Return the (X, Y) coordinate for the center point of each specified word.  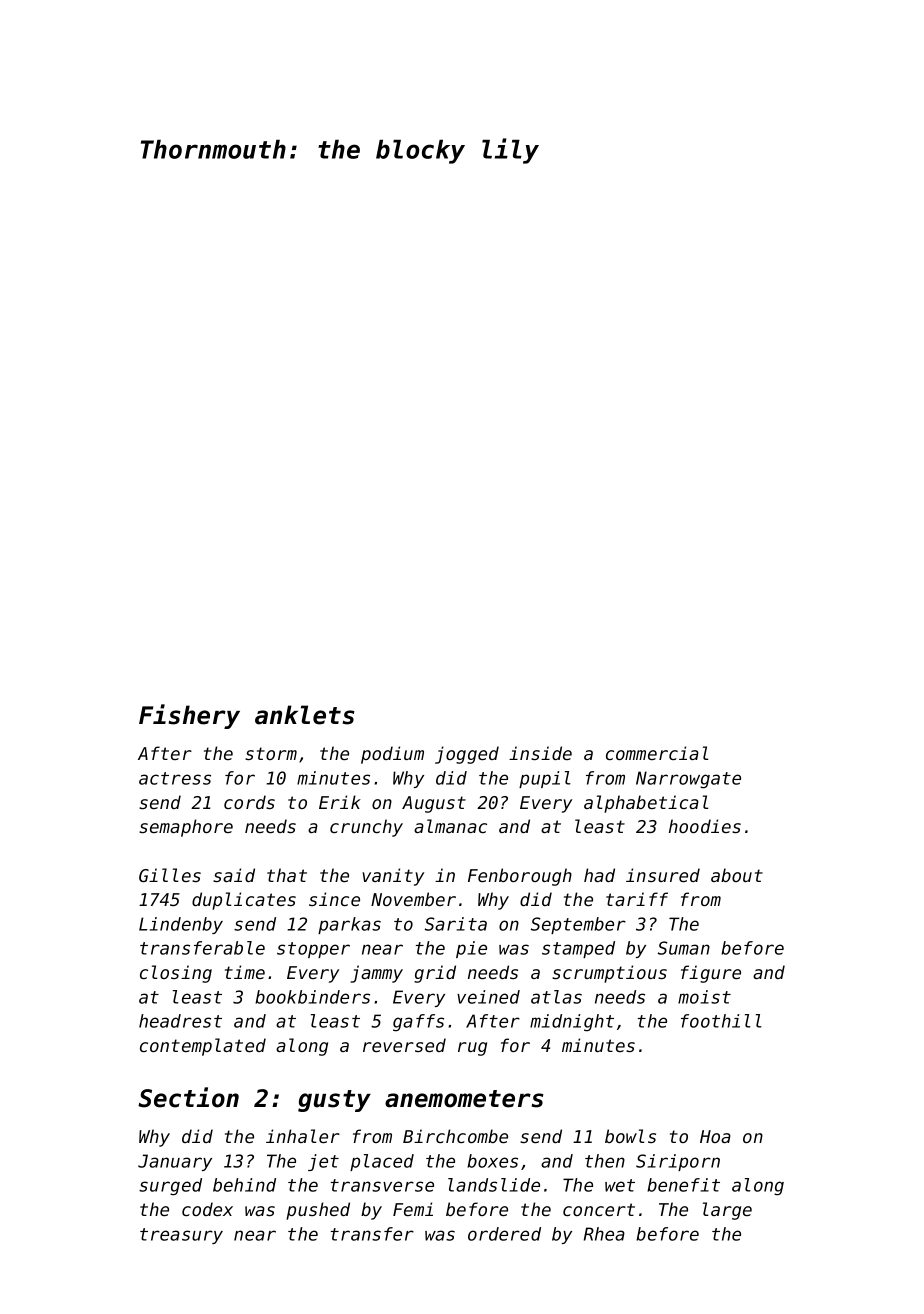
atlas (556, 997)
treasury (181, 1236)
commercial (657, 753)
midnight (572, 1023)
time (245, 972)
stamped (578, 949)
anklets (305, 715)
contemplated (203, 1047)
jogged (467, 755)
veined (488, 997)
